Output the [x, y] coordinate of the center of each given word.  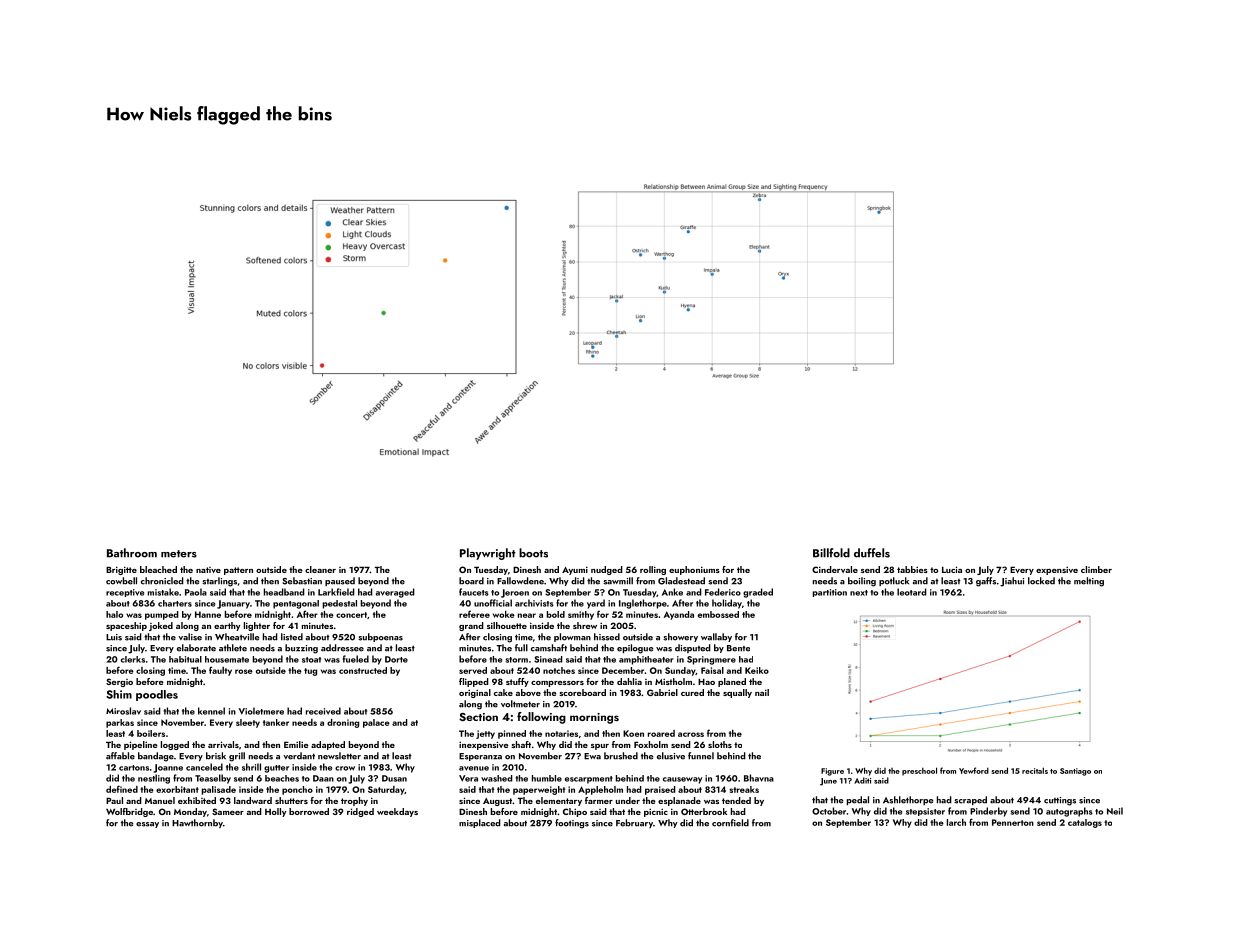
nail [762, 692]
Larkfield [336, 592]
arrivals [223, 744]
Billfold [831, 553]
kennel [211, 711]
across [691, 734]
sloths [720, 744]
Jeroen [515, 593]
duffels [872, 553]
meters [179, 554]
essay [147, 825]
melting [1089, 582]
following [541, 718]
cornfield [730, 823]
